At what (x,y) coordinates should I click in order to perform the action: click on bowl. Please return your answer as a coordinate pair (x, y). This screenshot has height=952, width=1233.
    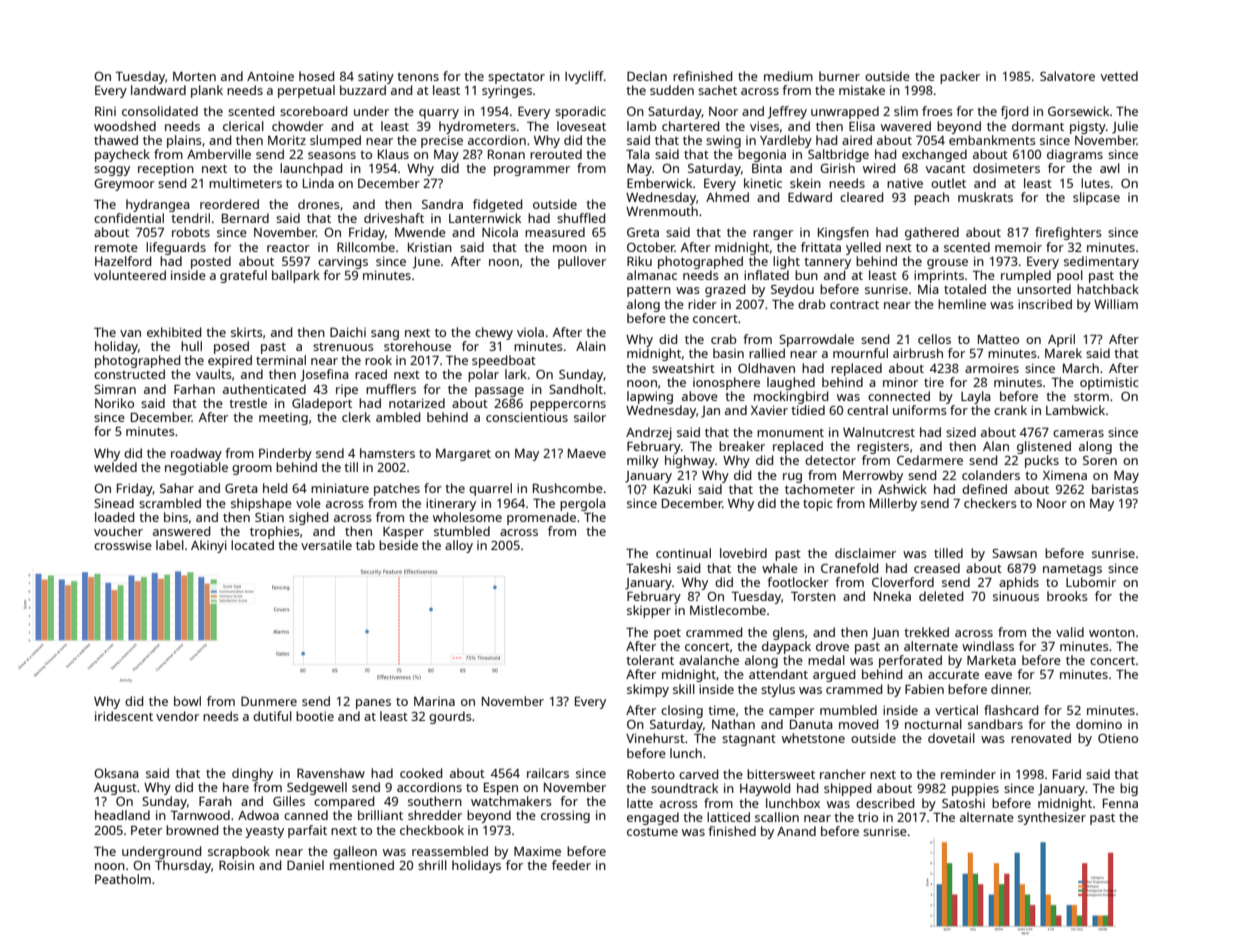
    Looking at the image, I should click on (187, 701).
